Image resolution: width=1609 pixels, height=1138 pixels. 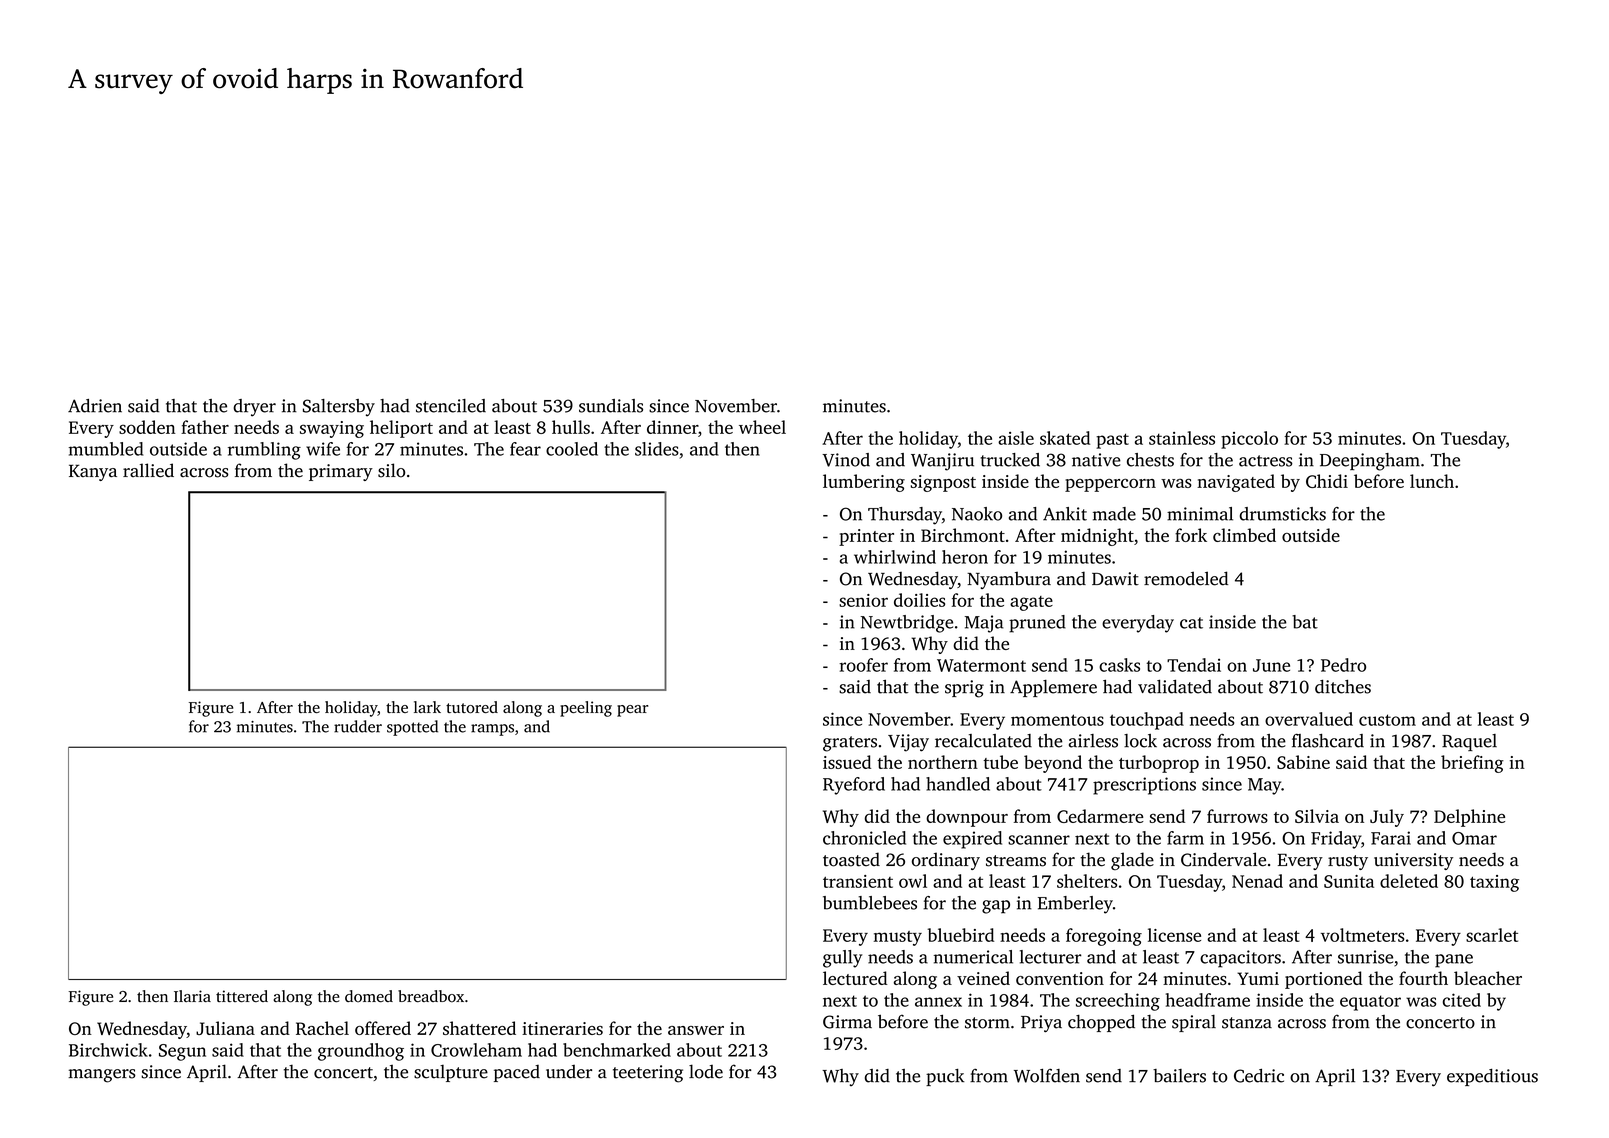 What do you see at coordinates (981, 665) in the screenshot?
I see `Watermont` at bounding box center [981, 665].
